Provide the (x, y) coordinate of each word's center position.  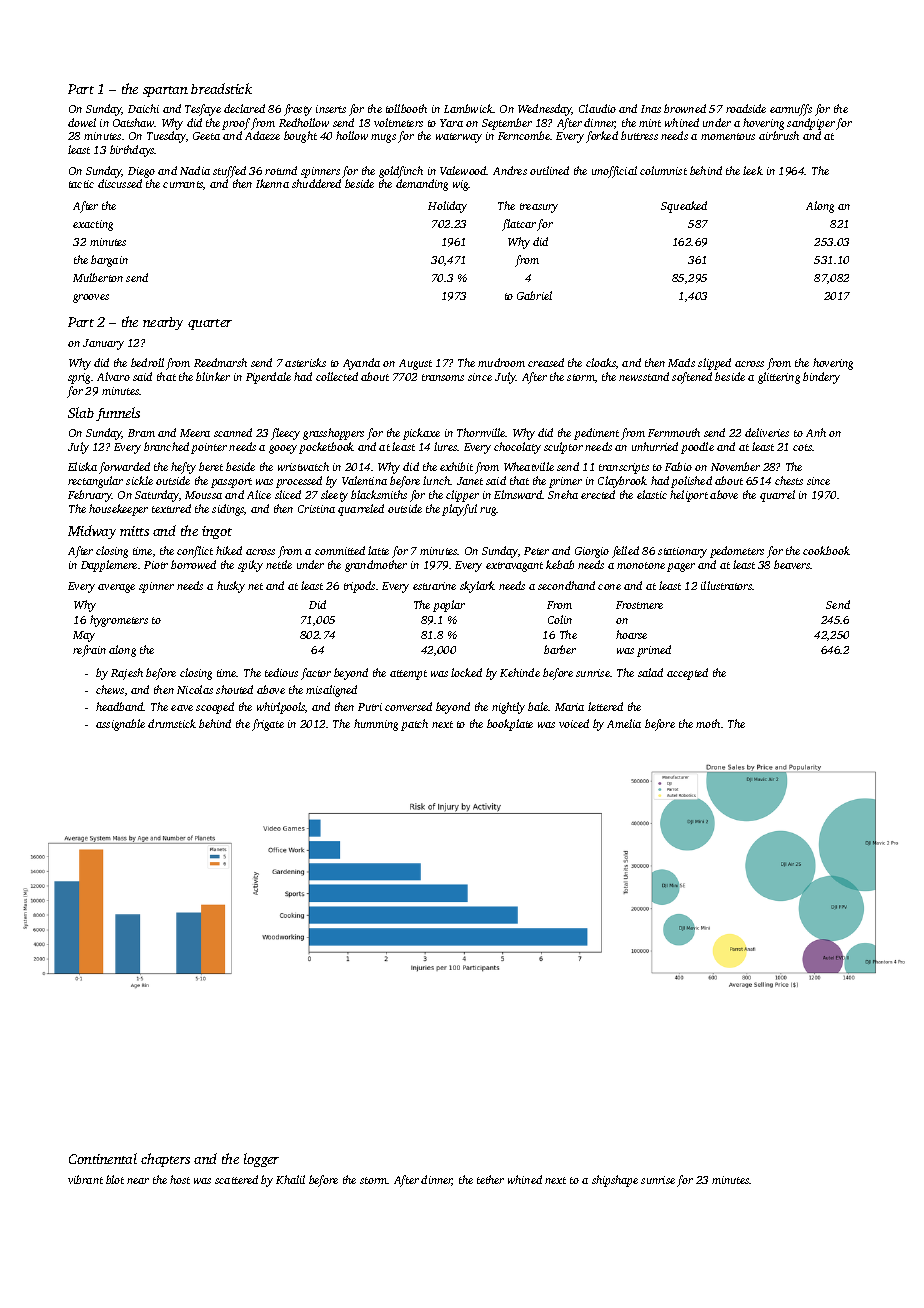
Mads (681, 362)
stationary (682, 552)
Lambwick (468, 108)
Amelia (624, 723)
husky (231, 587)
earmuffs (791, 110)
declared (244, 108)
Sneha (563, 494)
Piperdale (268, 378)
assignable (120, 725)
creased (546, 362)
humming (376, 725)
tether (490, 1179)
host (180, 1179)
